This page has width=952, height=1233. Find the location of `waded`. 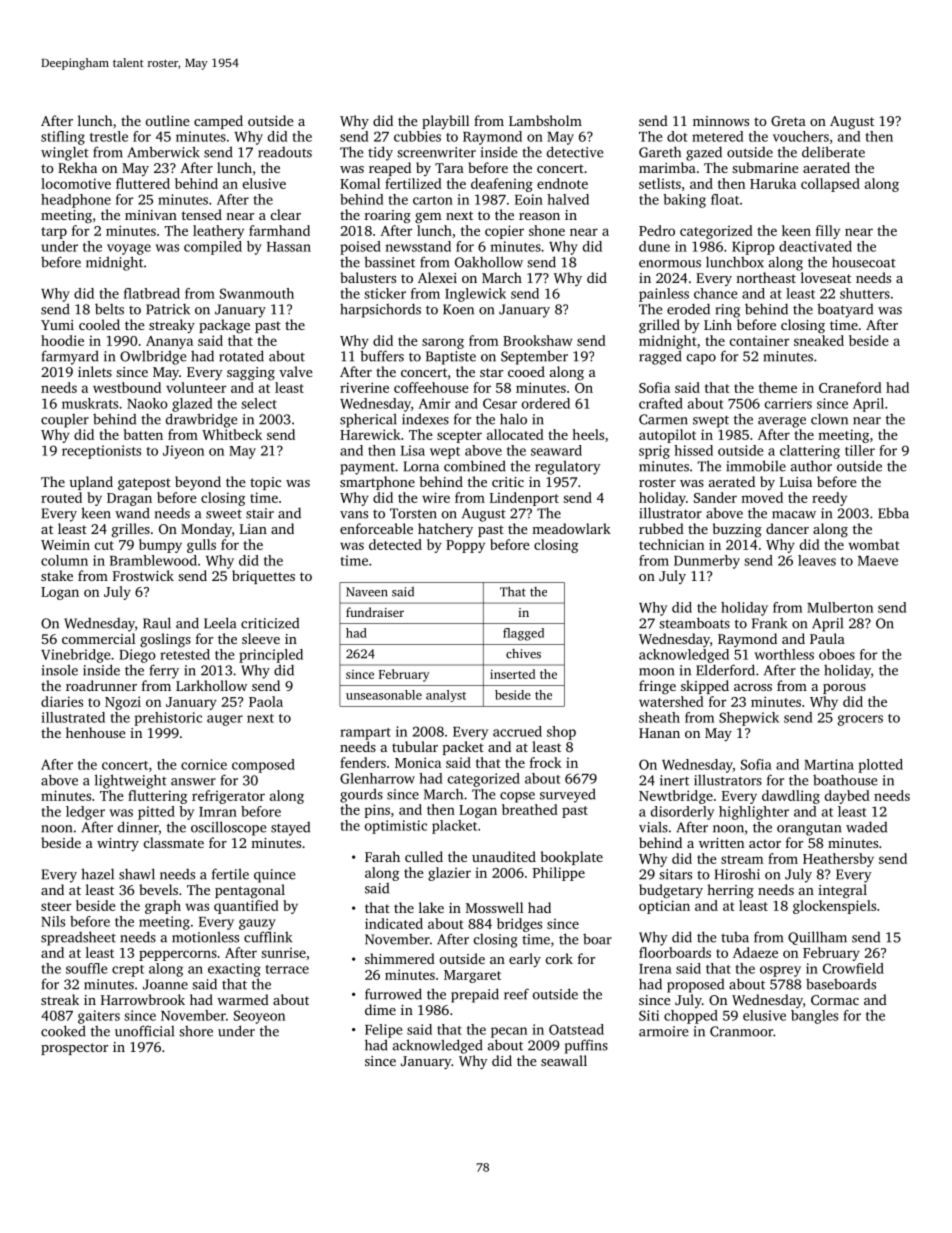

waded is located at coordinates (866, 827).
